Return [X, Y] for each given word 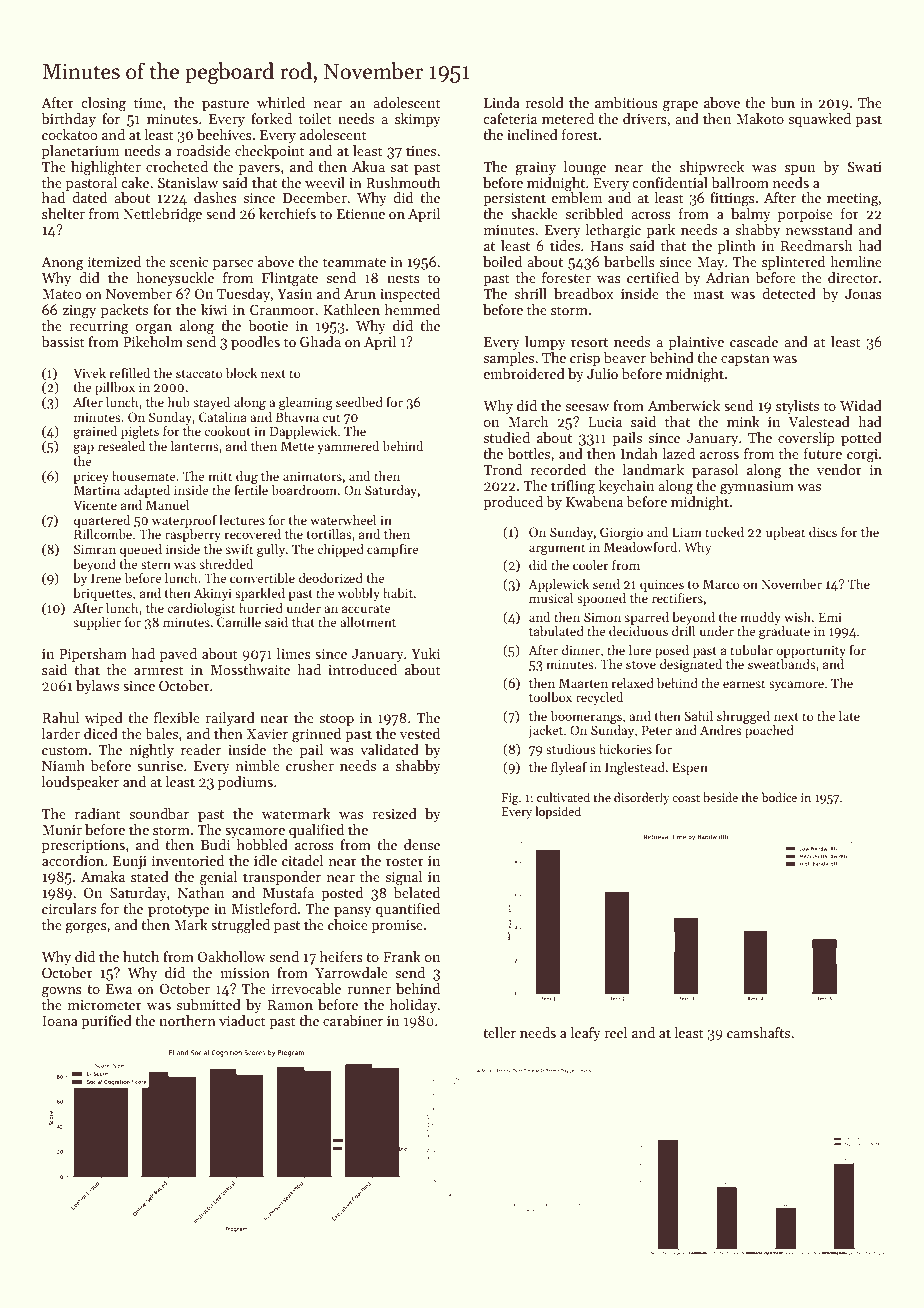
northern [187, 1020]
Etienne [361, 214]
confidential [670, 182]
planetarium [81, 152]
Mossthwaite [250, 669]
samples [508, 359]
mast [708, 294]
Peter [657, 730]
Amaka [103, 876]
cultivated [563, 797]
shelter [63, 213]
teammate [354, 262]
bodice [779, 797]
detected [789, 293]
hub [178, 402]
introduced [362, 669]
